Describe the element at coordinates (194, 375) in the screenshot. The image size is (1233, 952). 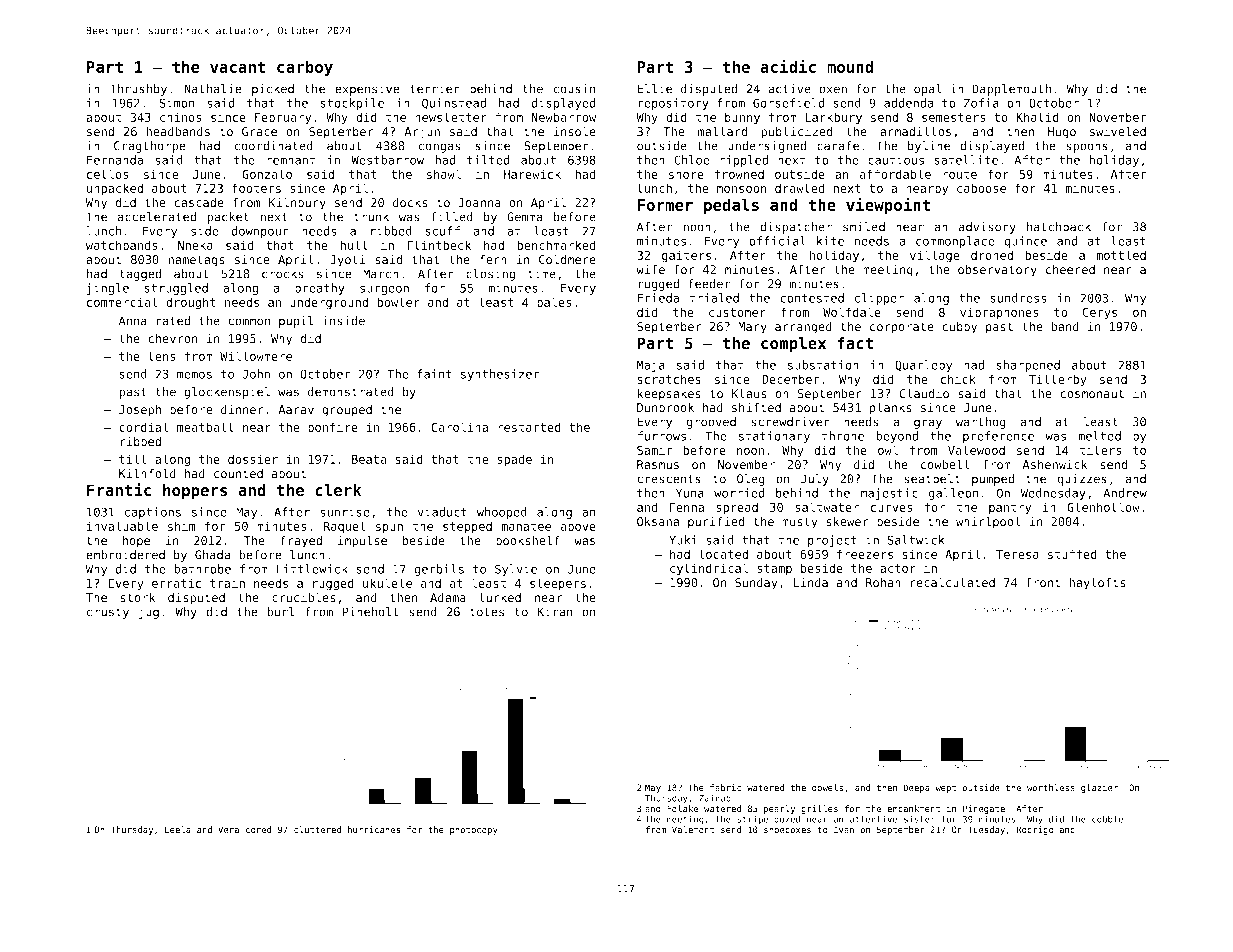
I see `memos` at that location.
